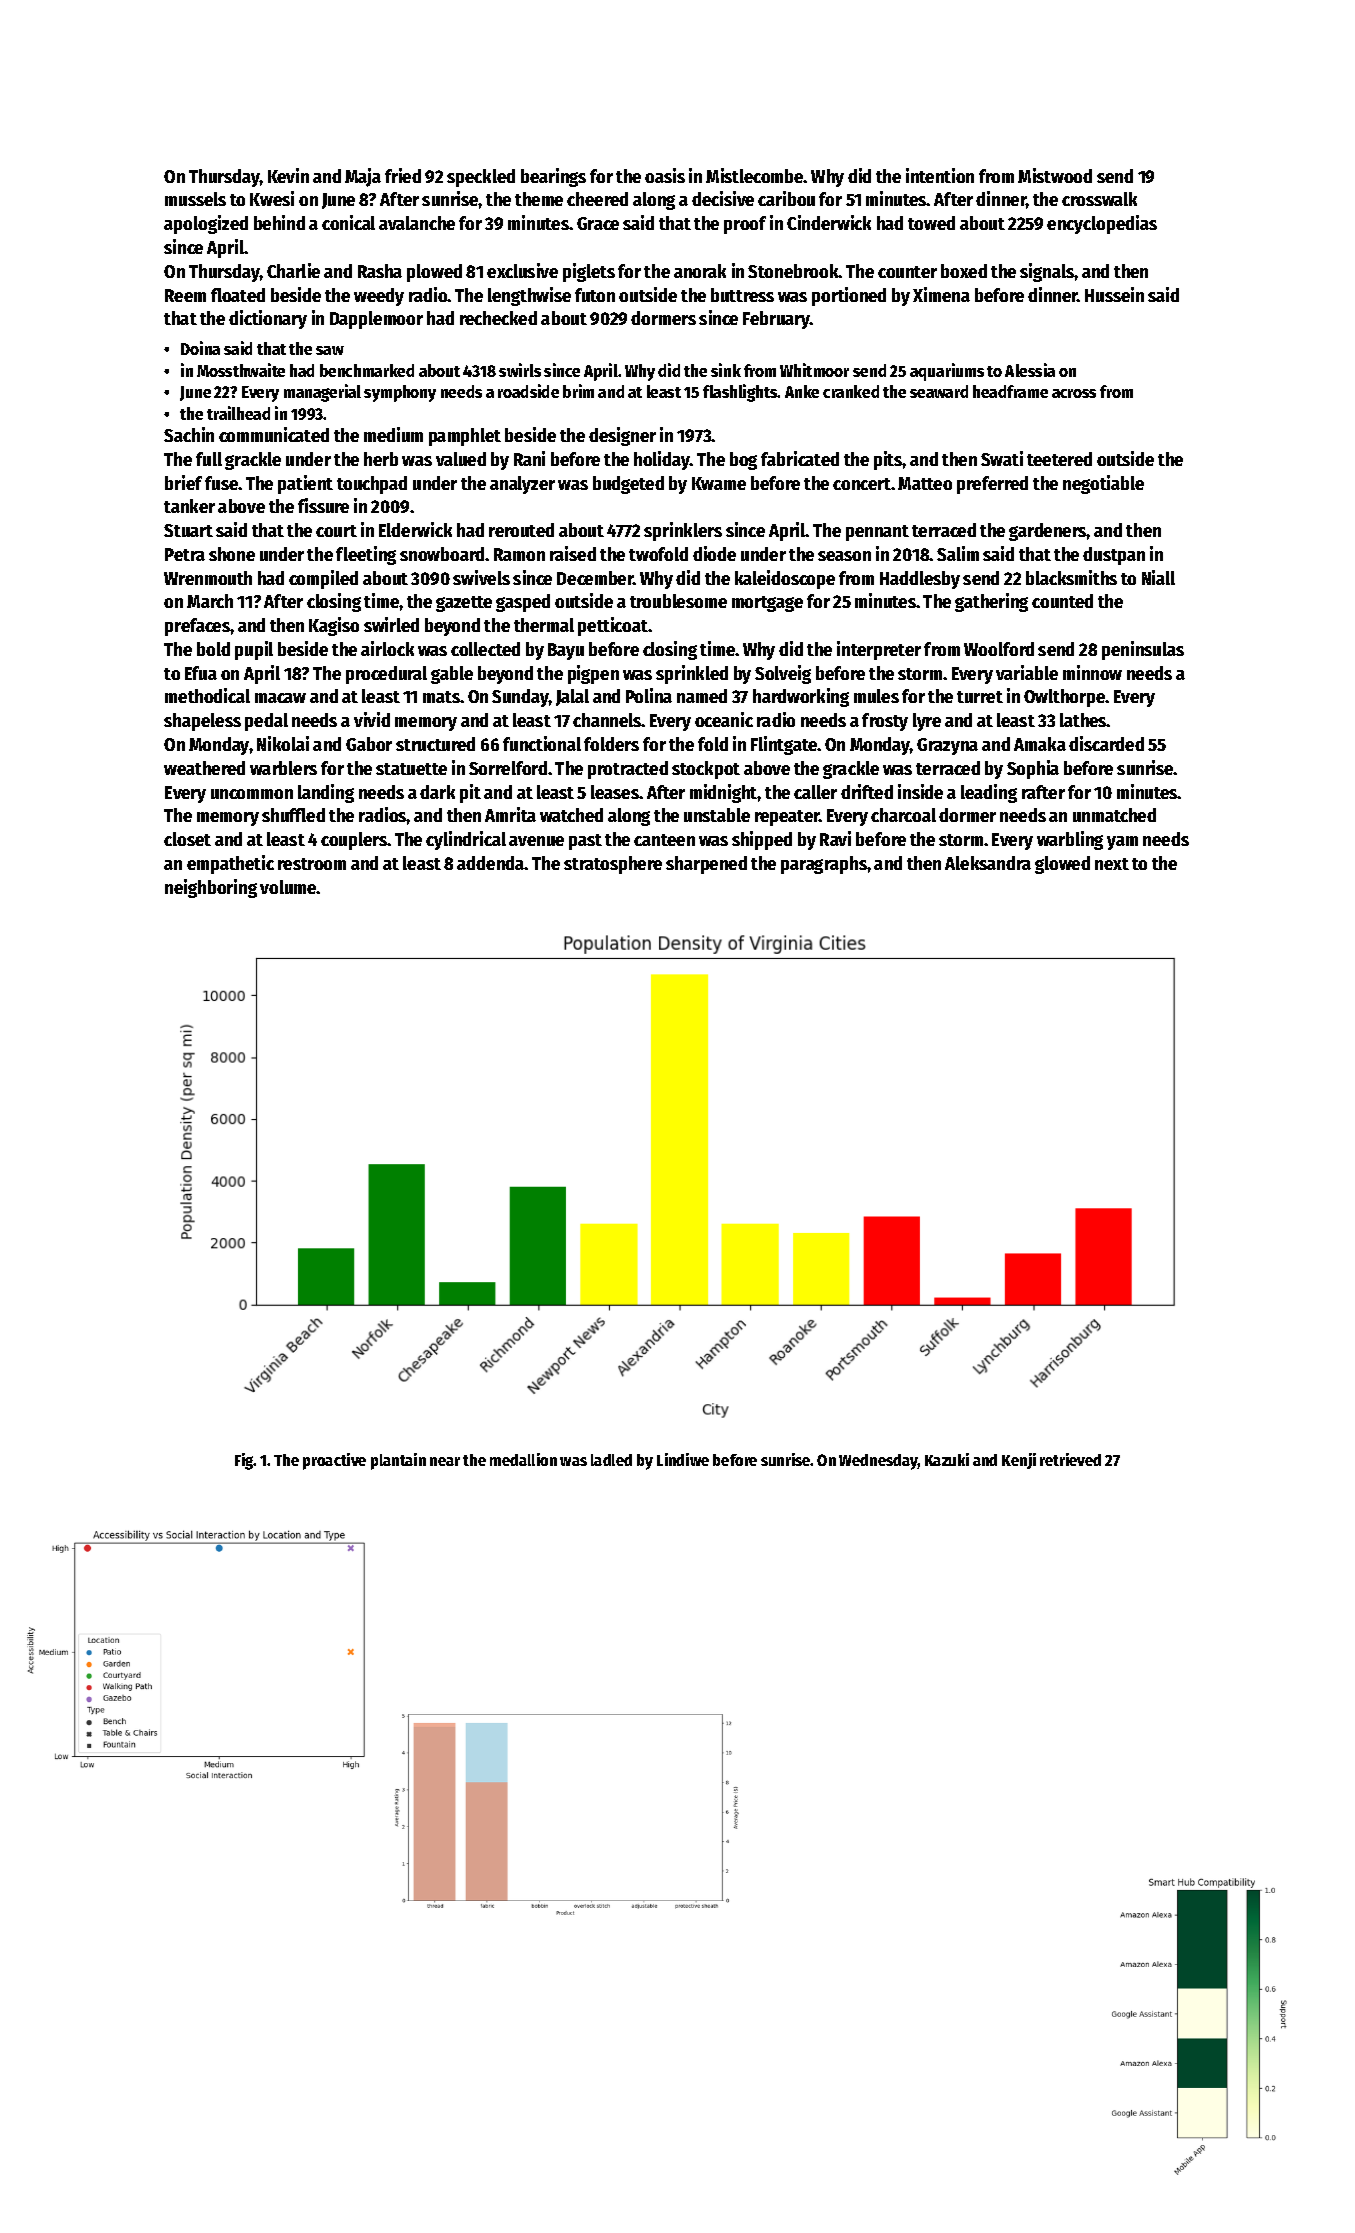 Image resolution: width=1355 pixels, height=2233 pixels. What do you see at coordinates (1114, 294) in the image?
I see `Hussein` at bounding box center [1114, 294].
